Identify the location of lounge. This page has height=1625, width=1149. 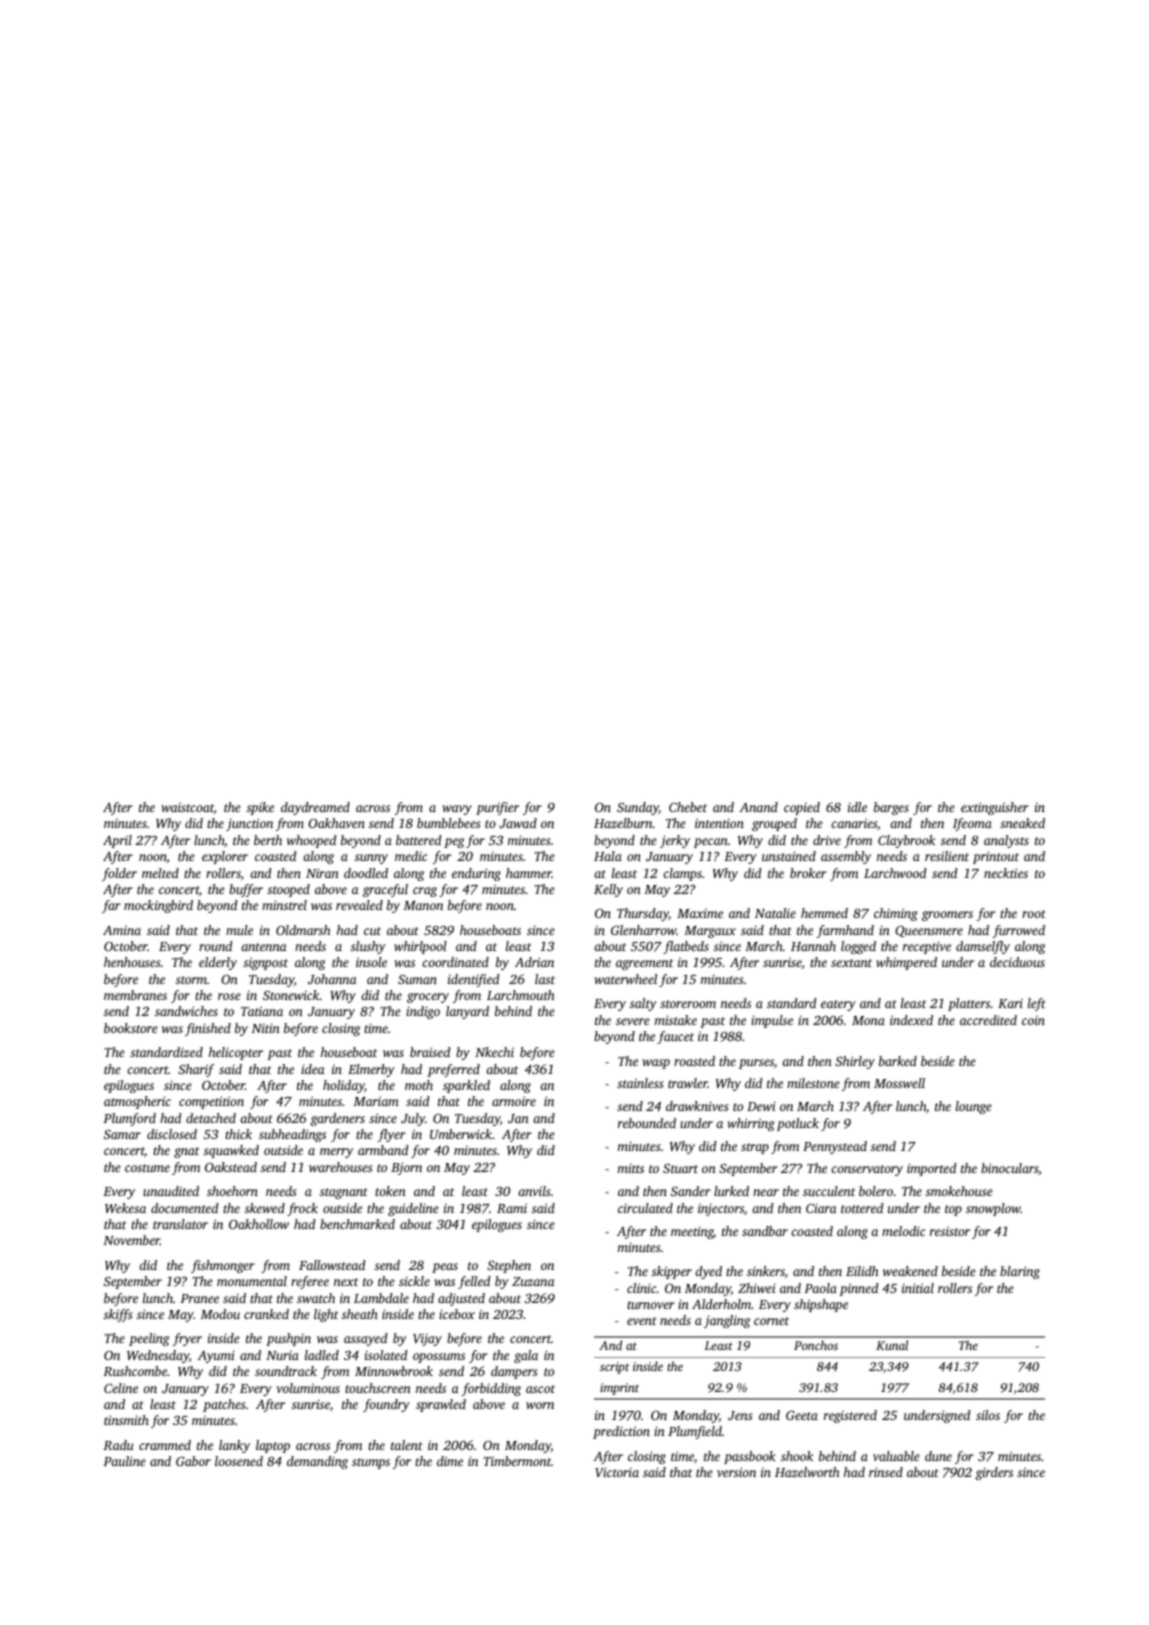
(974, 1107).
